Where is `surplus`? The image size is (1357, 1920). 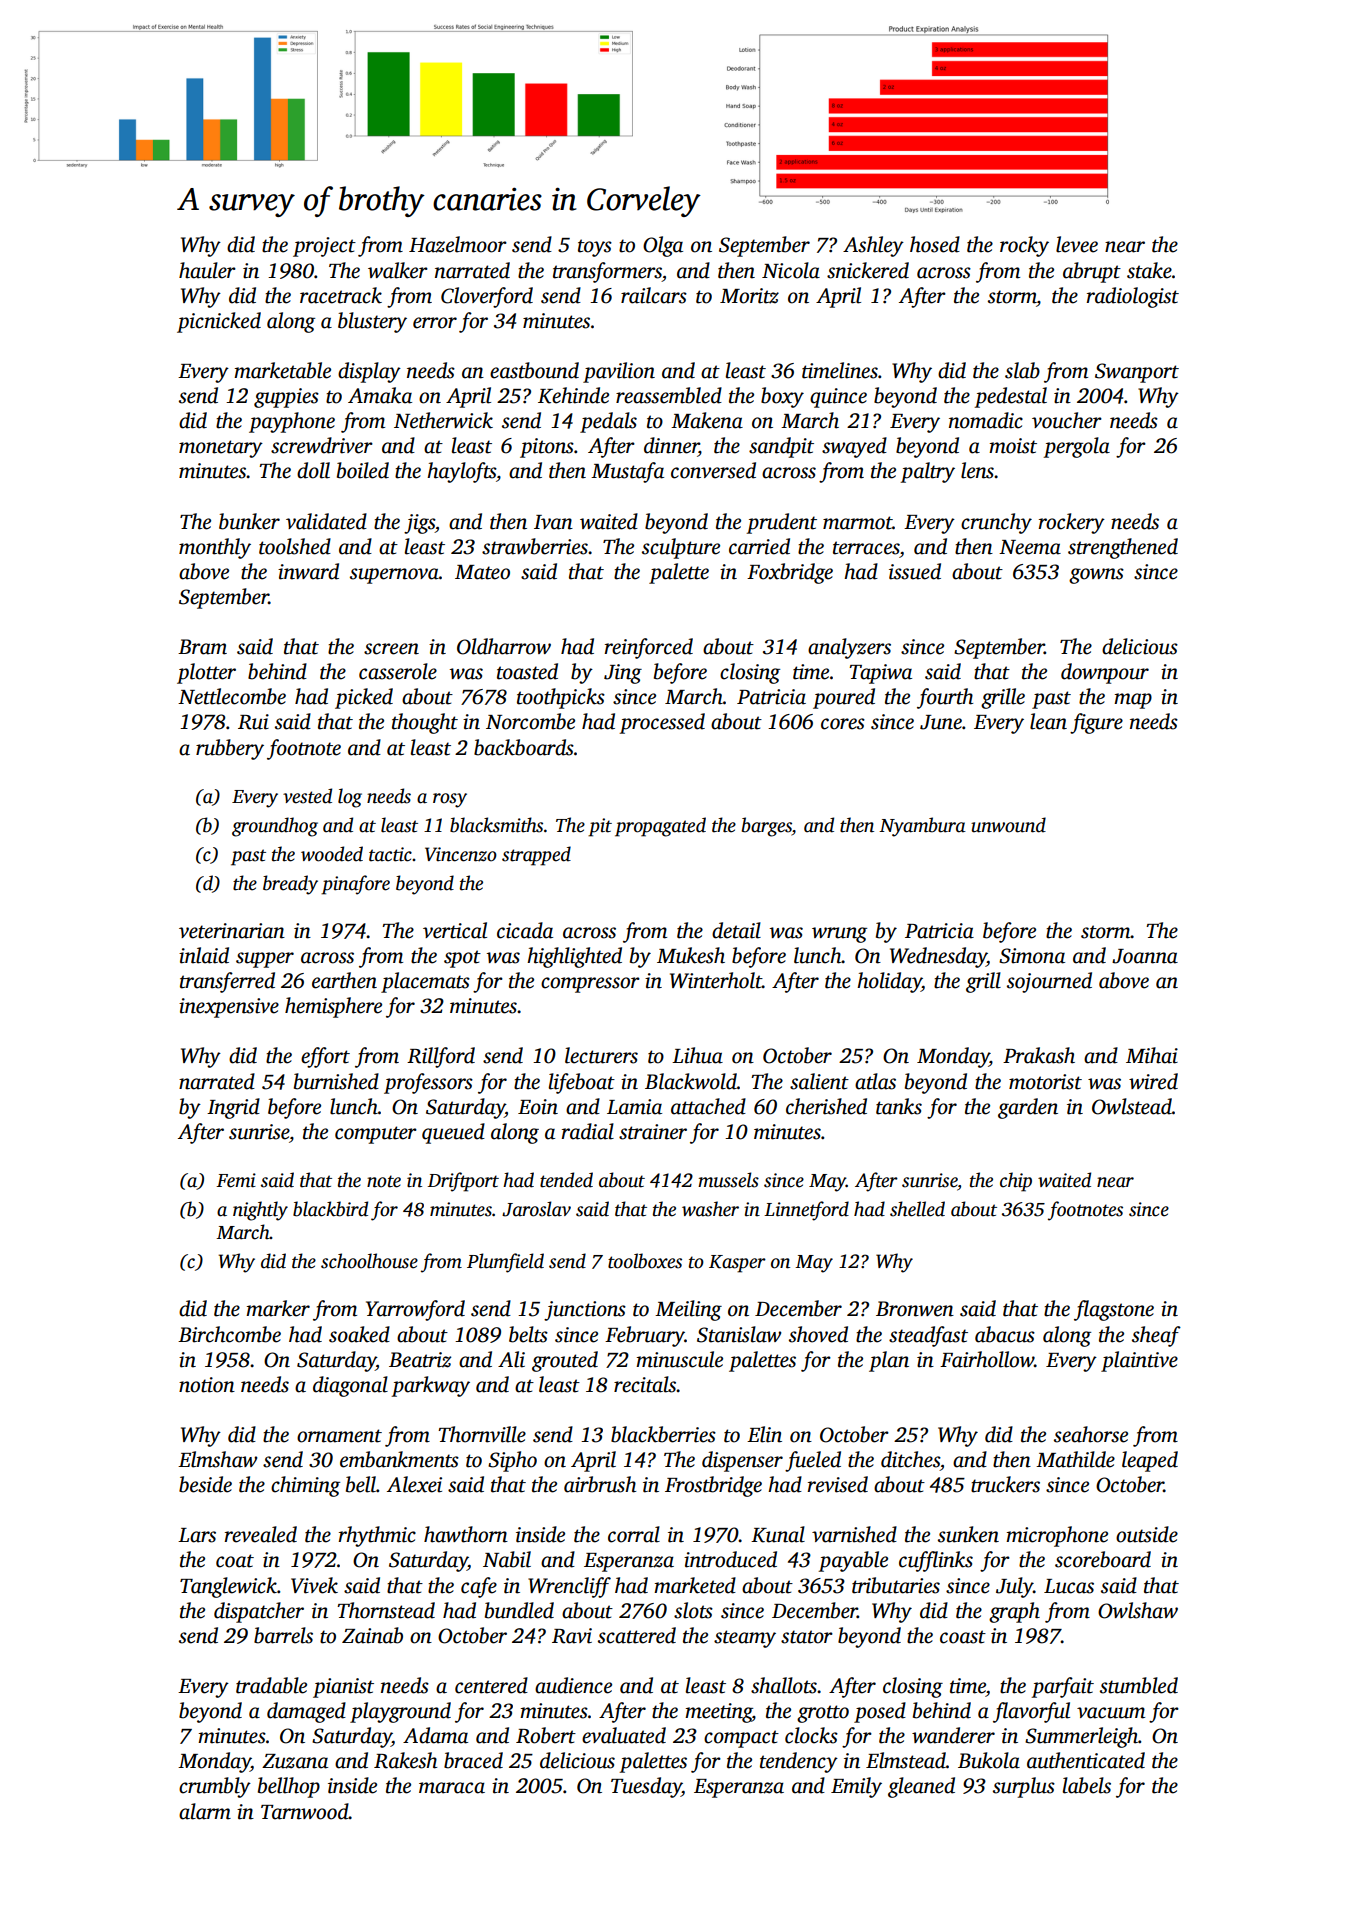
surplus is located at coordinates (1024, 1787).
